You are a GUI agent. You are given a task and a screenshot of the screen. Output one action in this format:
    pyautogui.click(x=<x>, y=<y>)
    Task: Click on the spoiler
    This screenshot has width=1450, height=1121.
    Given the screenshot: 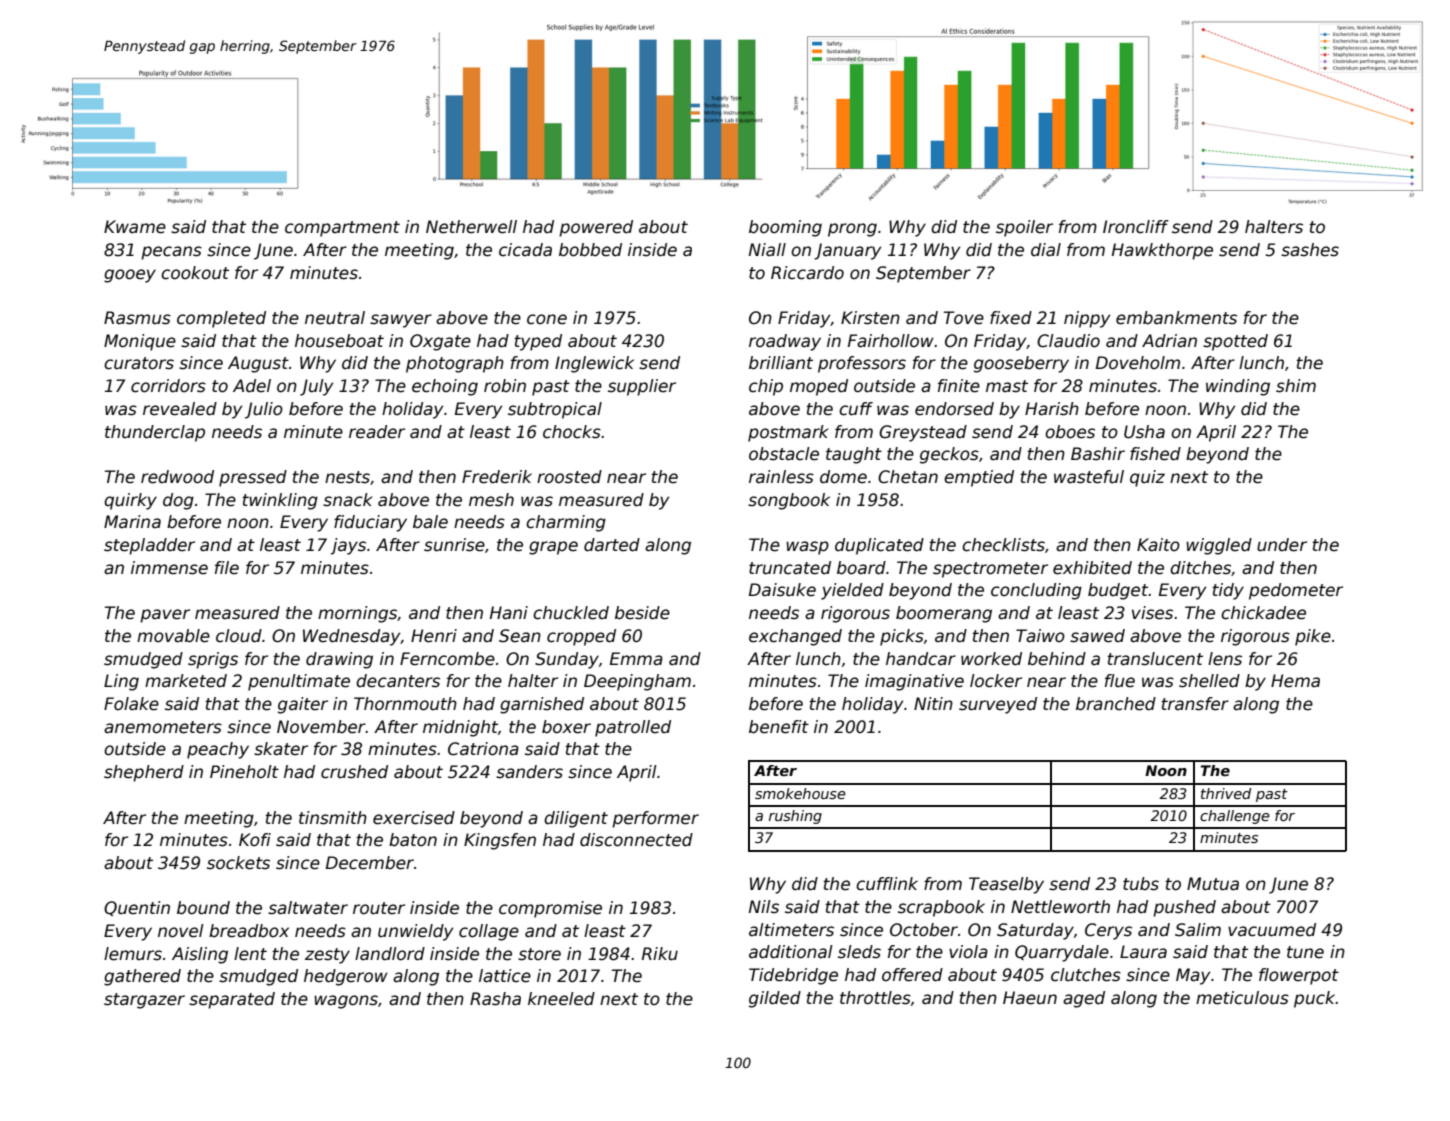 What is the action you would take?
    pyautogui.click(x=1024, y=228)
